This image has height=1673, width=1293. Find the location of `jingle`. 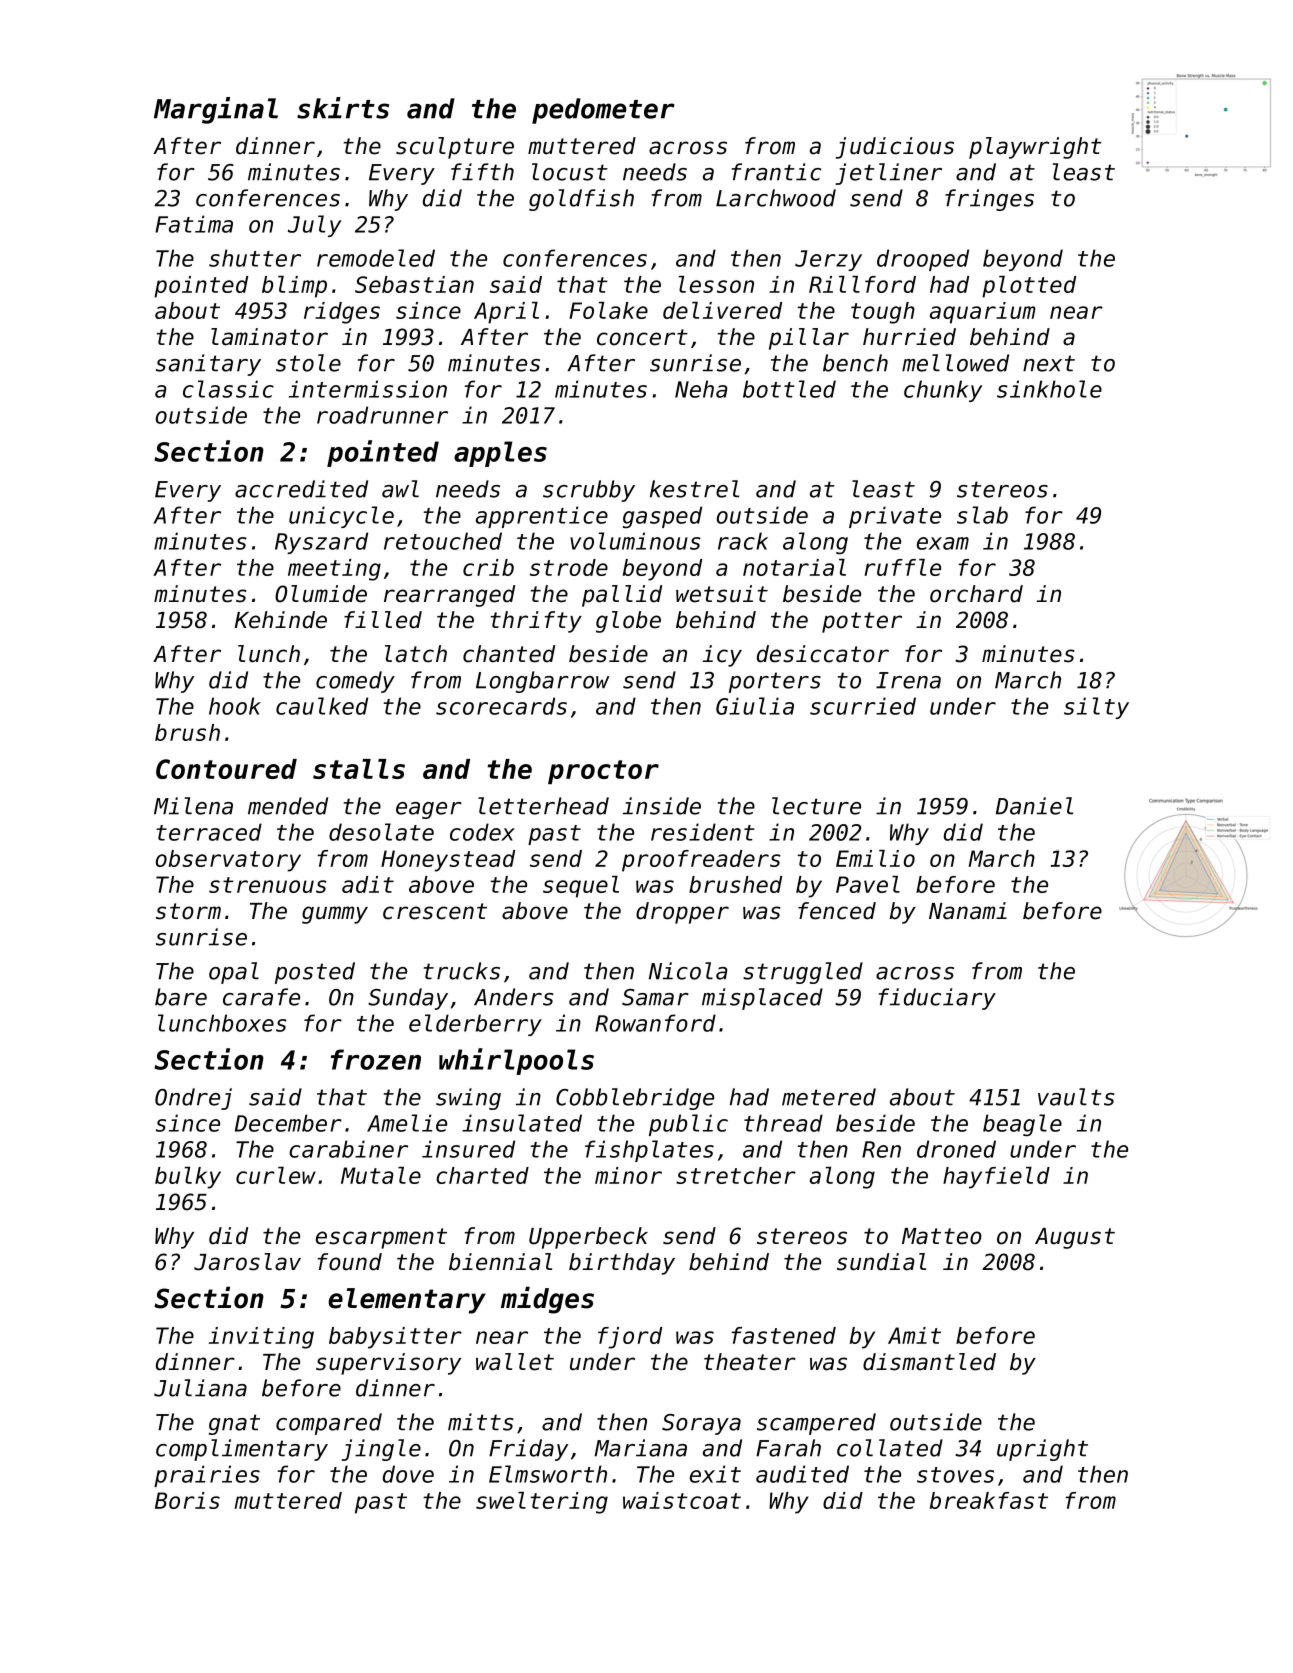

jingle is located at coordinates (381, 1450).
